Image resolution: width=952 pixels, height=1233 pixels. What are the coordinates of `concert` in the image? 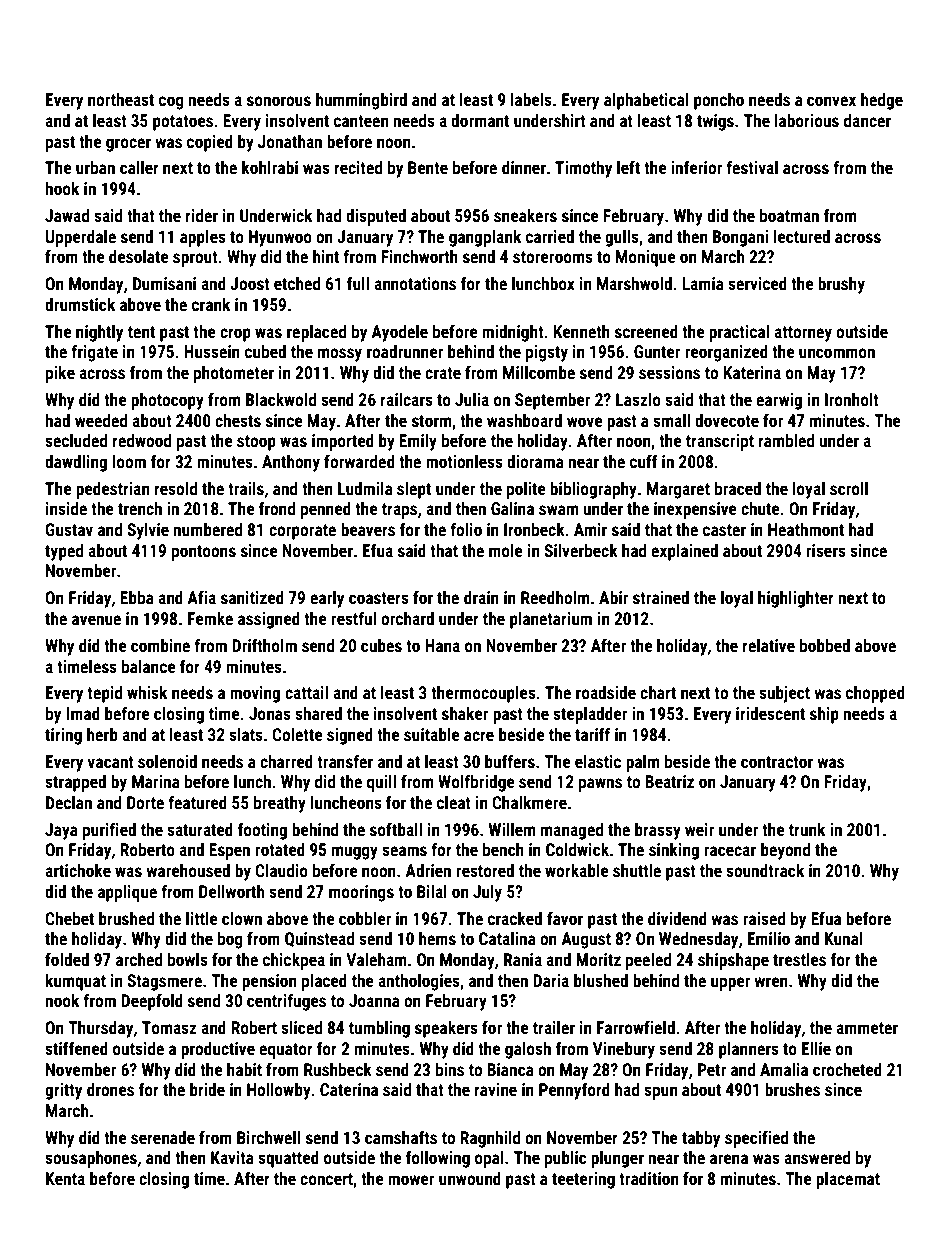 It's located at (326, 1179).
